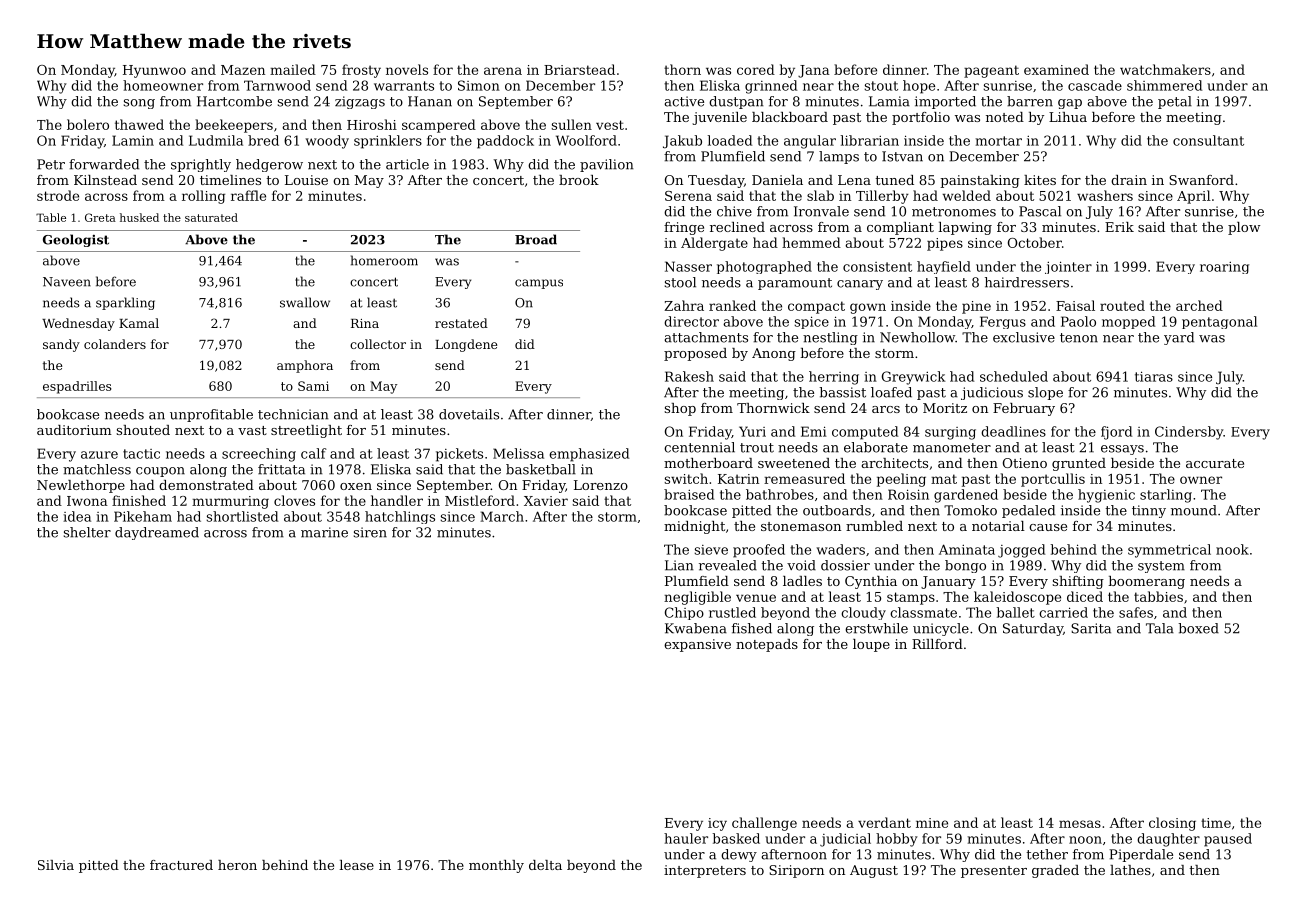 The width and height of the screenshot is (1308, 924). What do you see at coordinates (56, 865) in the screenshot?
I see `Silvia` at bounding box center [56, 865].
